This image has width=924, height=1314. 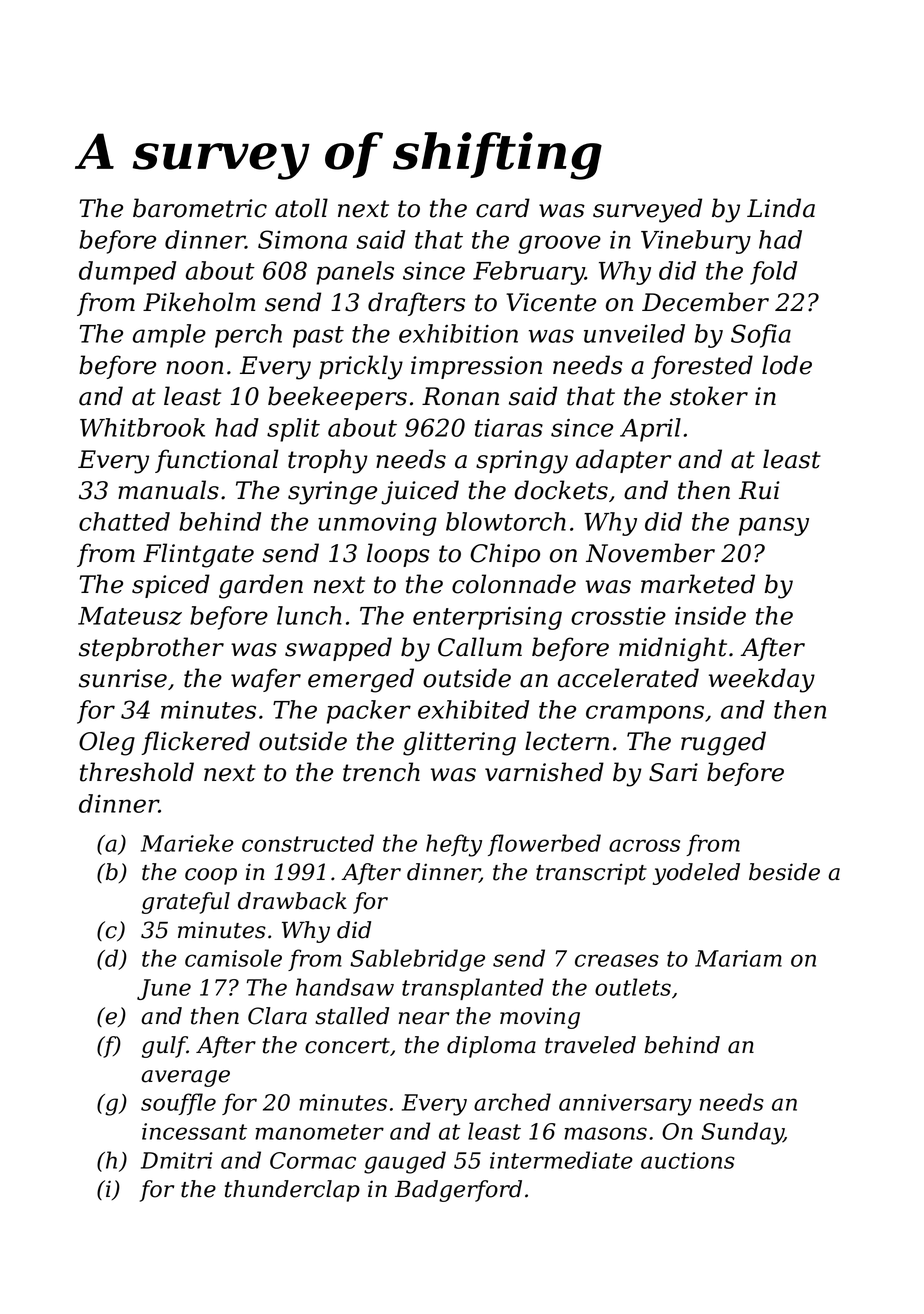 I want to click on emerged, so click(x=361, y=680).
